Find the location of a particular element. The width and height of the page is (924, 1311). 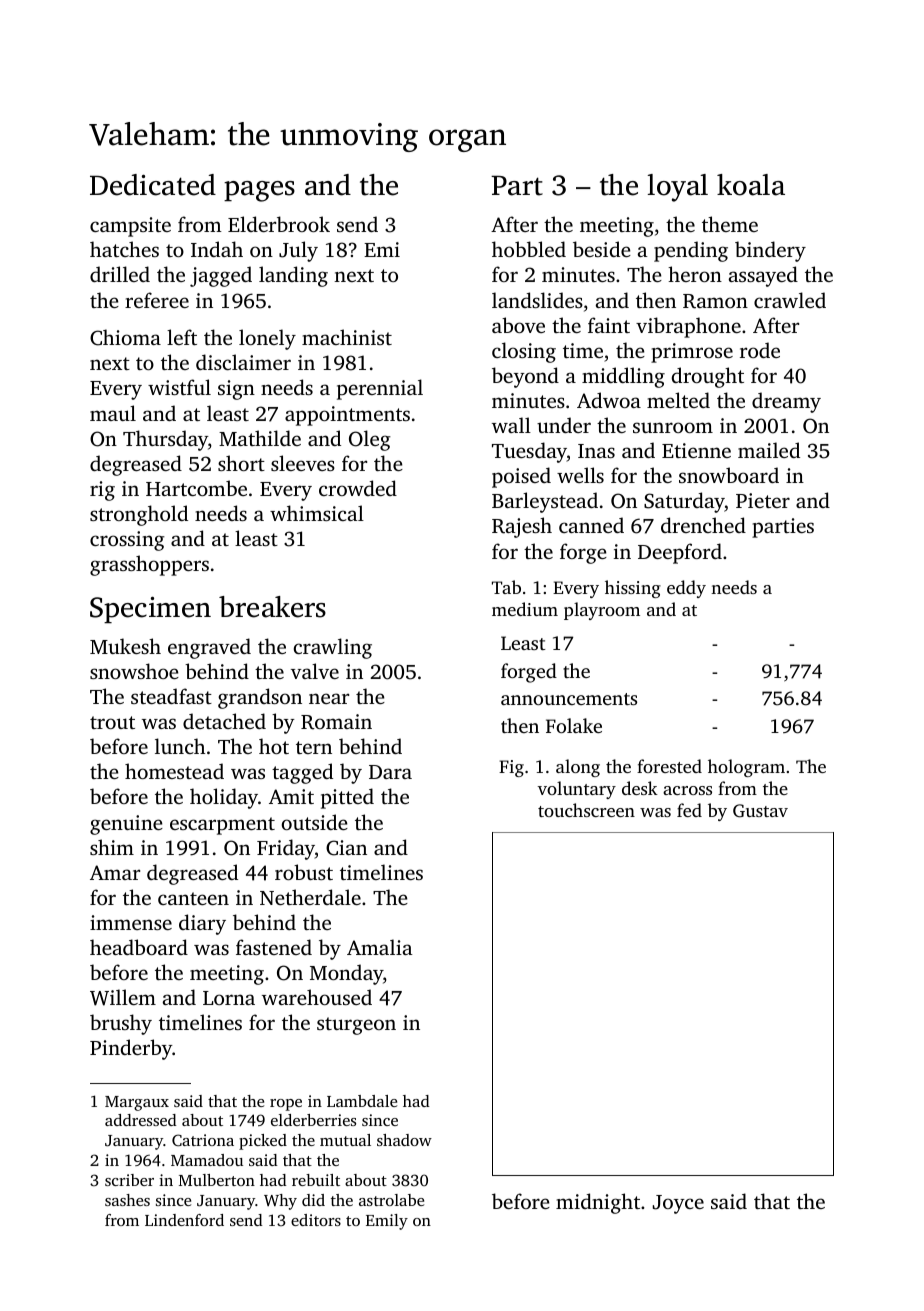

landing is located at coordinates (293, 276).
